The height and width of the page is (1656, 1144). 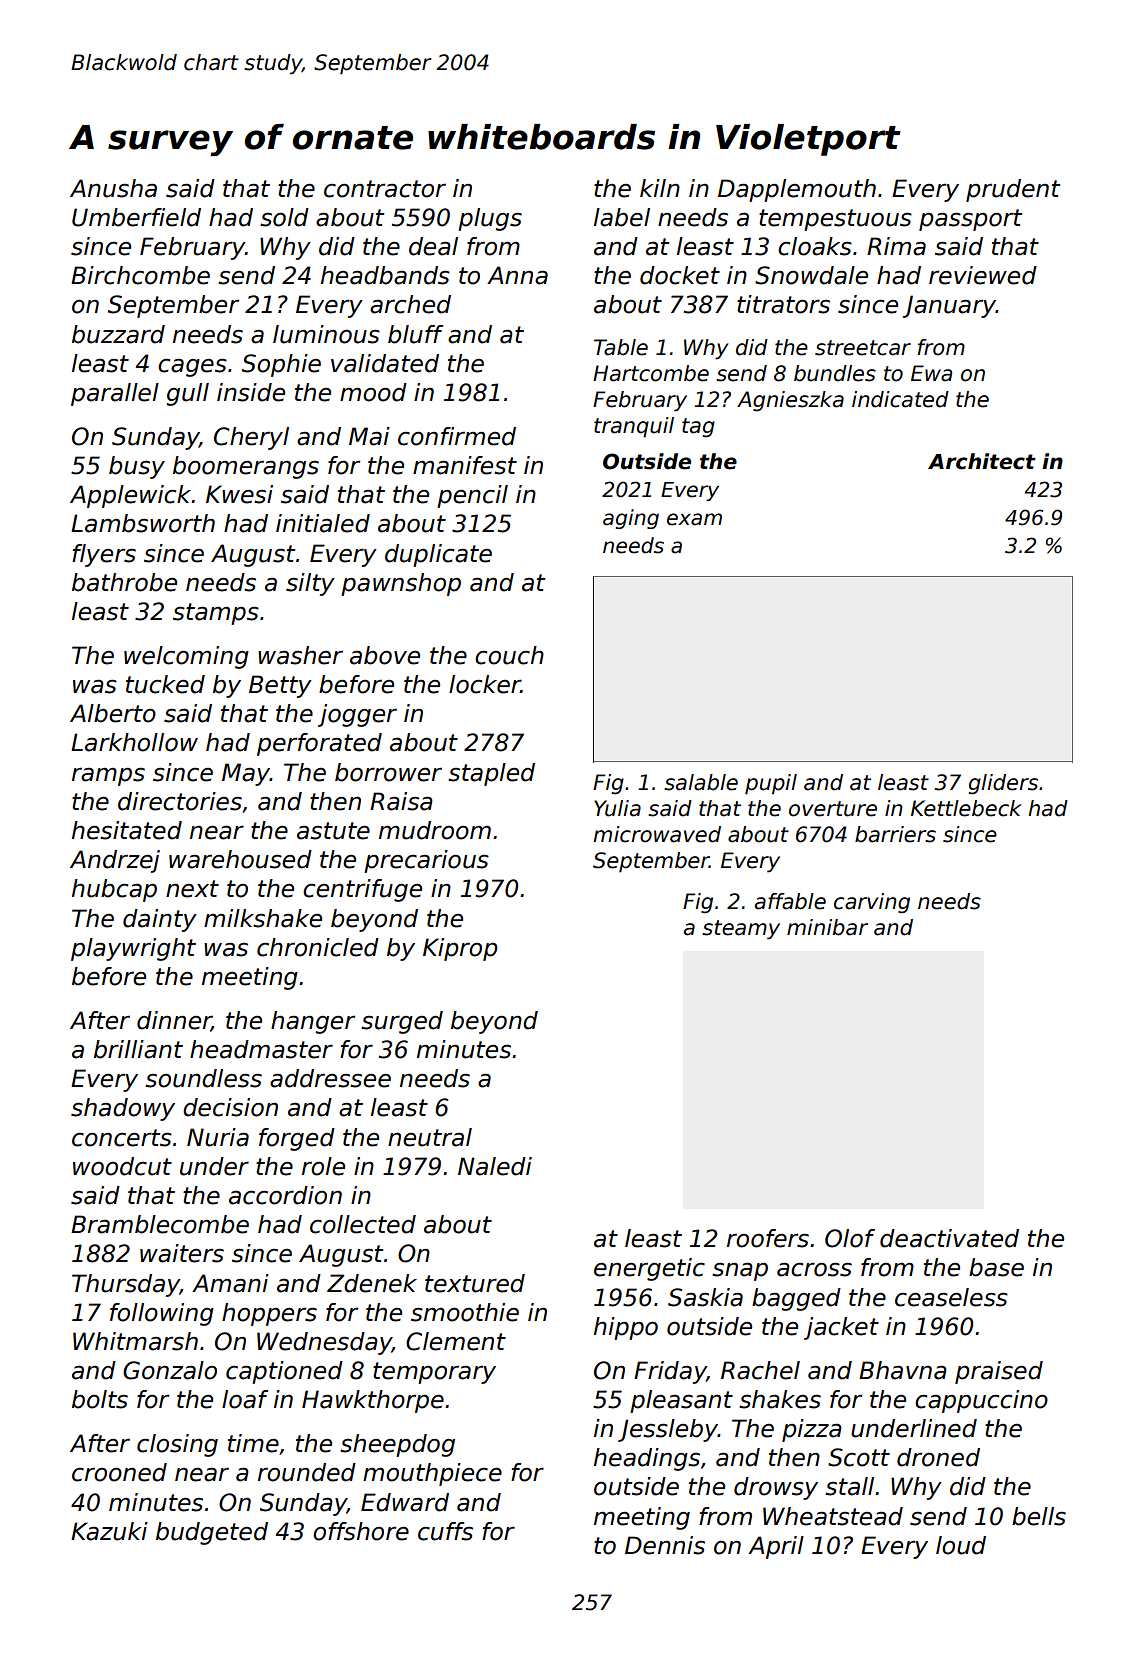 I want to click on Architect, so click(x=982, y=461).
